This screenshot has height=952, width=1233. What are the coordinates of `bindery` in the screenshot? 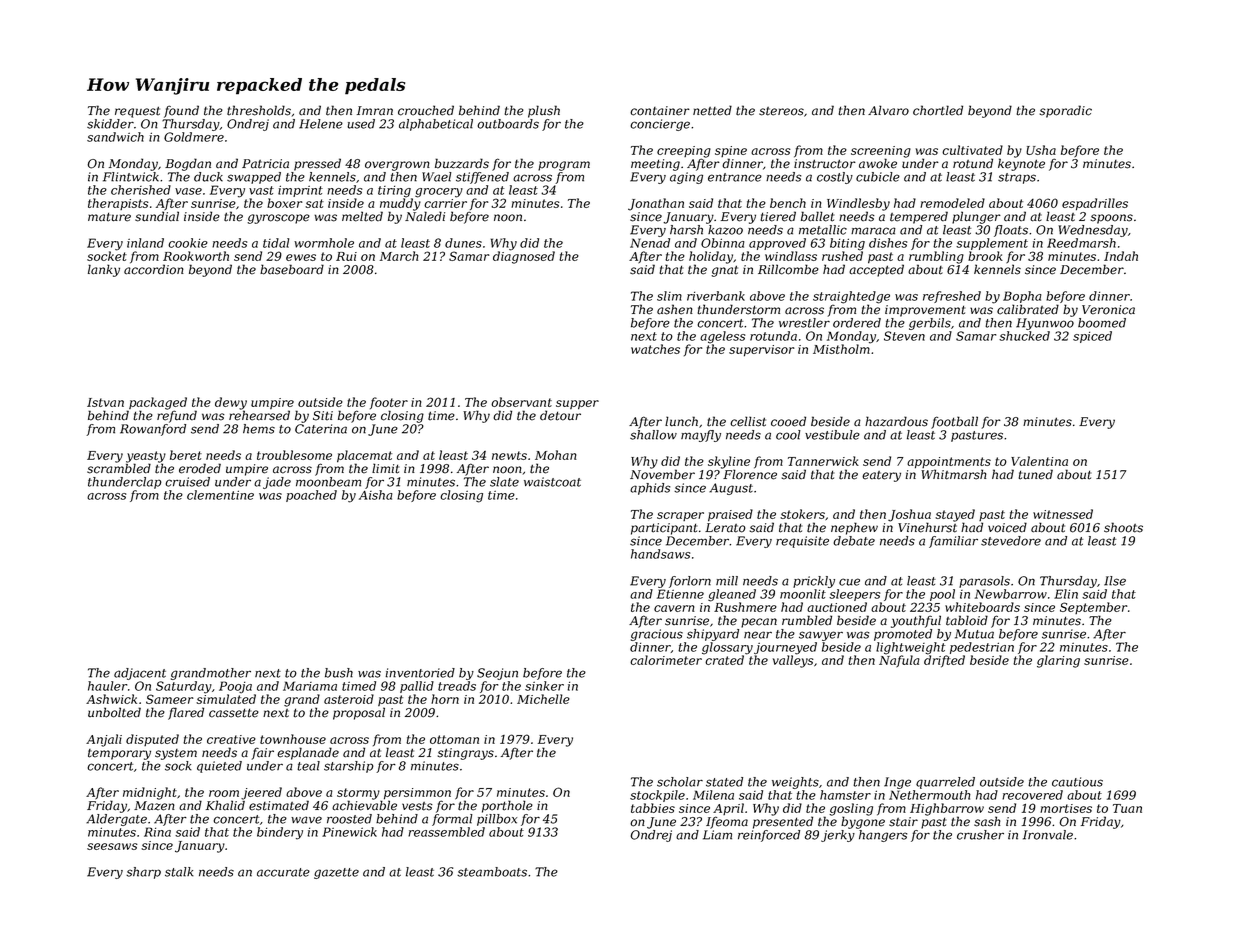 It's located at (280, 833).
